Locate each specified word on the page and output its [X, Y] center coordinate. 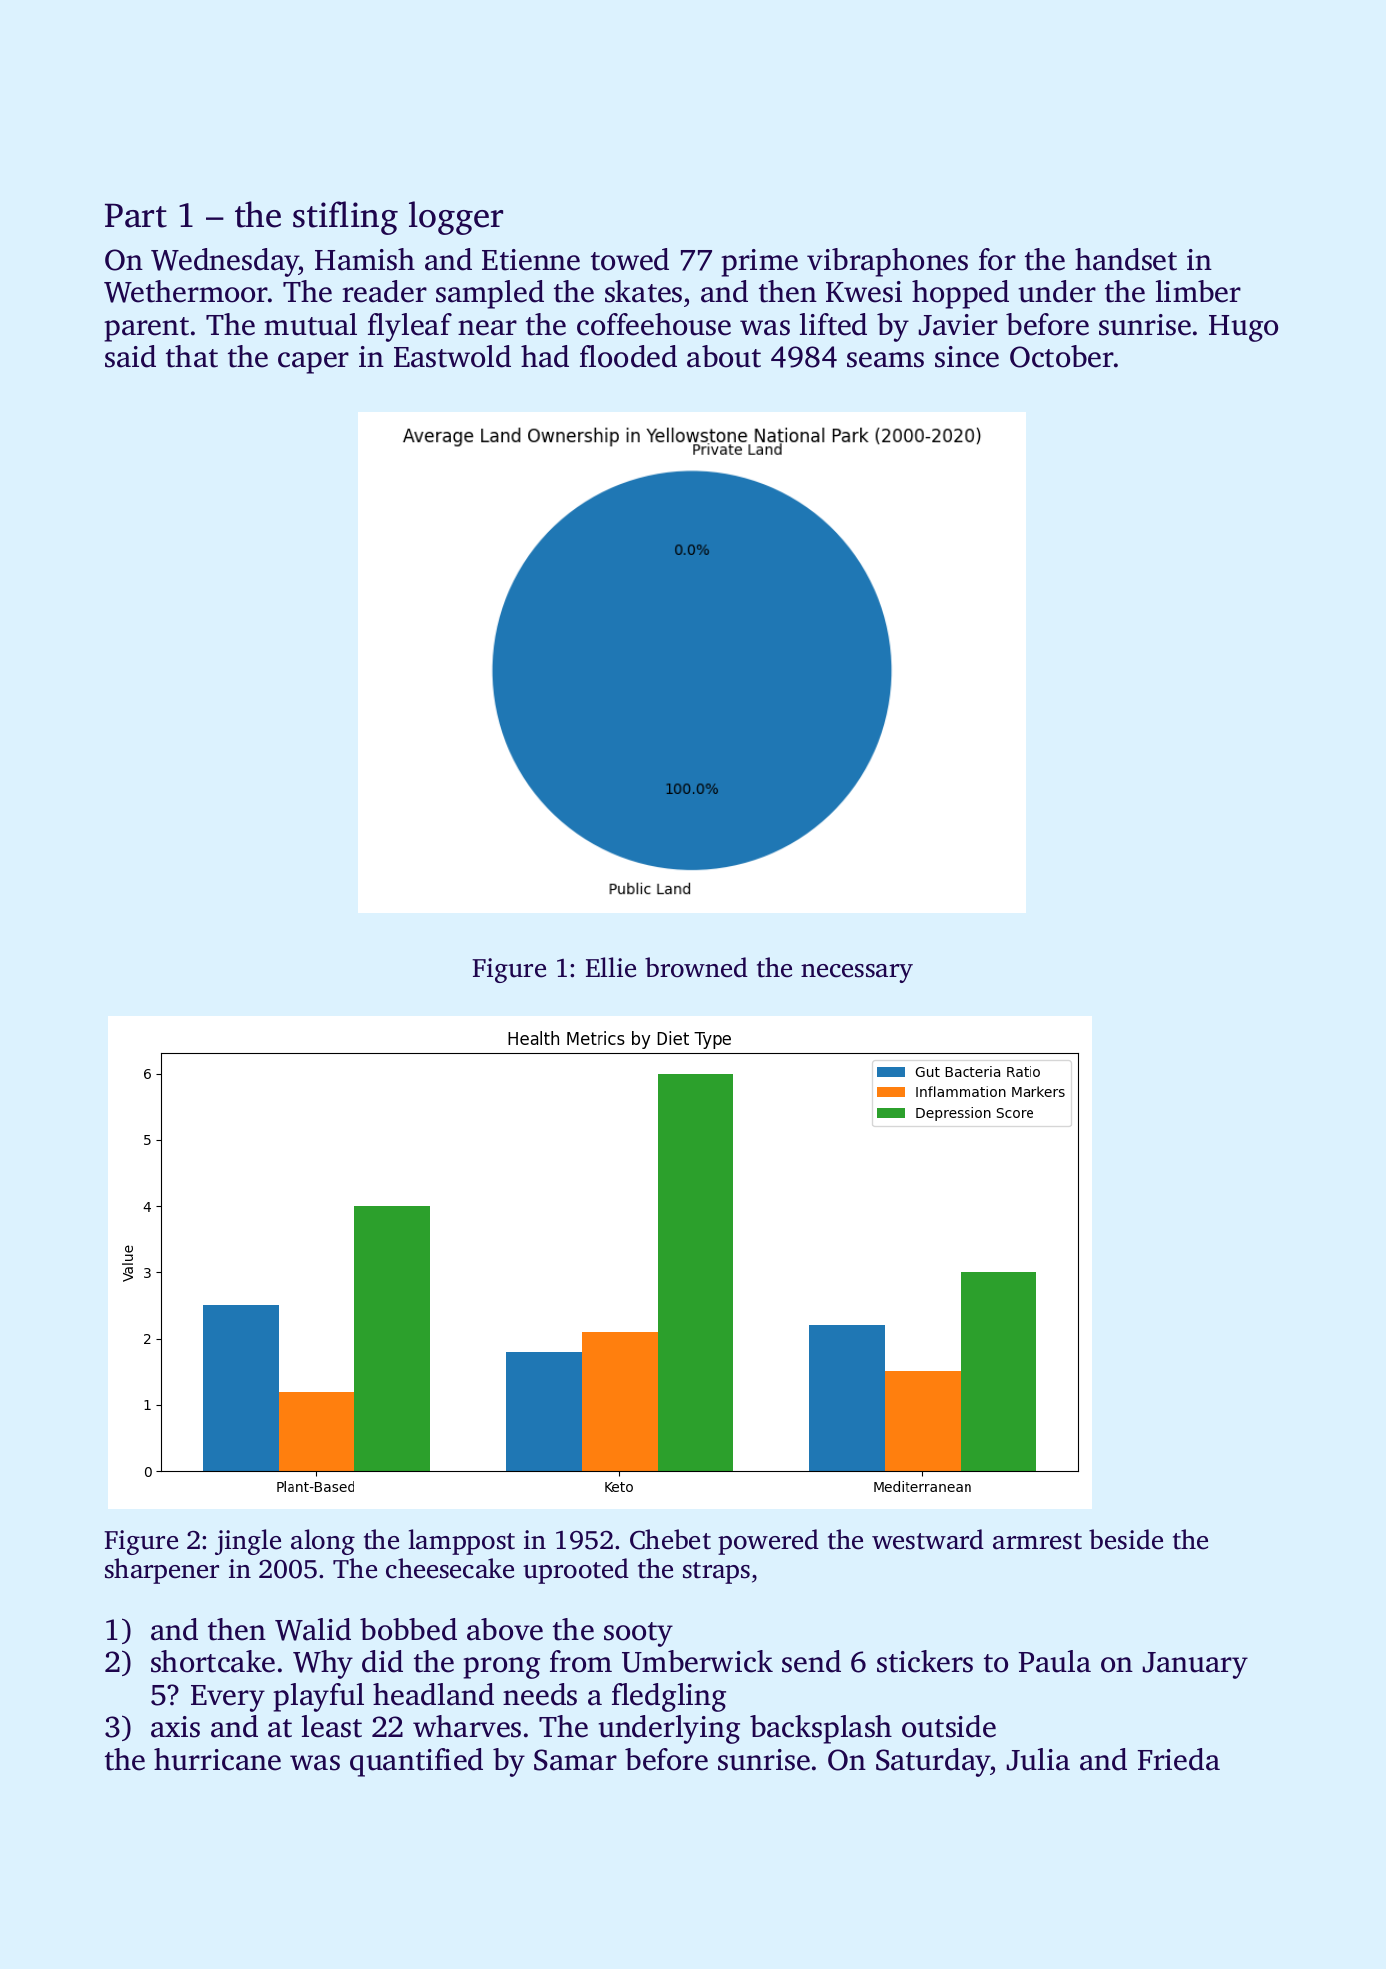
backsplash [821, 1729]
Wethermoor [186, 291]
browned [696, 967]
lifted [833, 324]
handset [1126, 259]
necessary [857, 973]
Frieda [1178, 1759]
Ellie [611, 967]
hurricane [217, 1759]
